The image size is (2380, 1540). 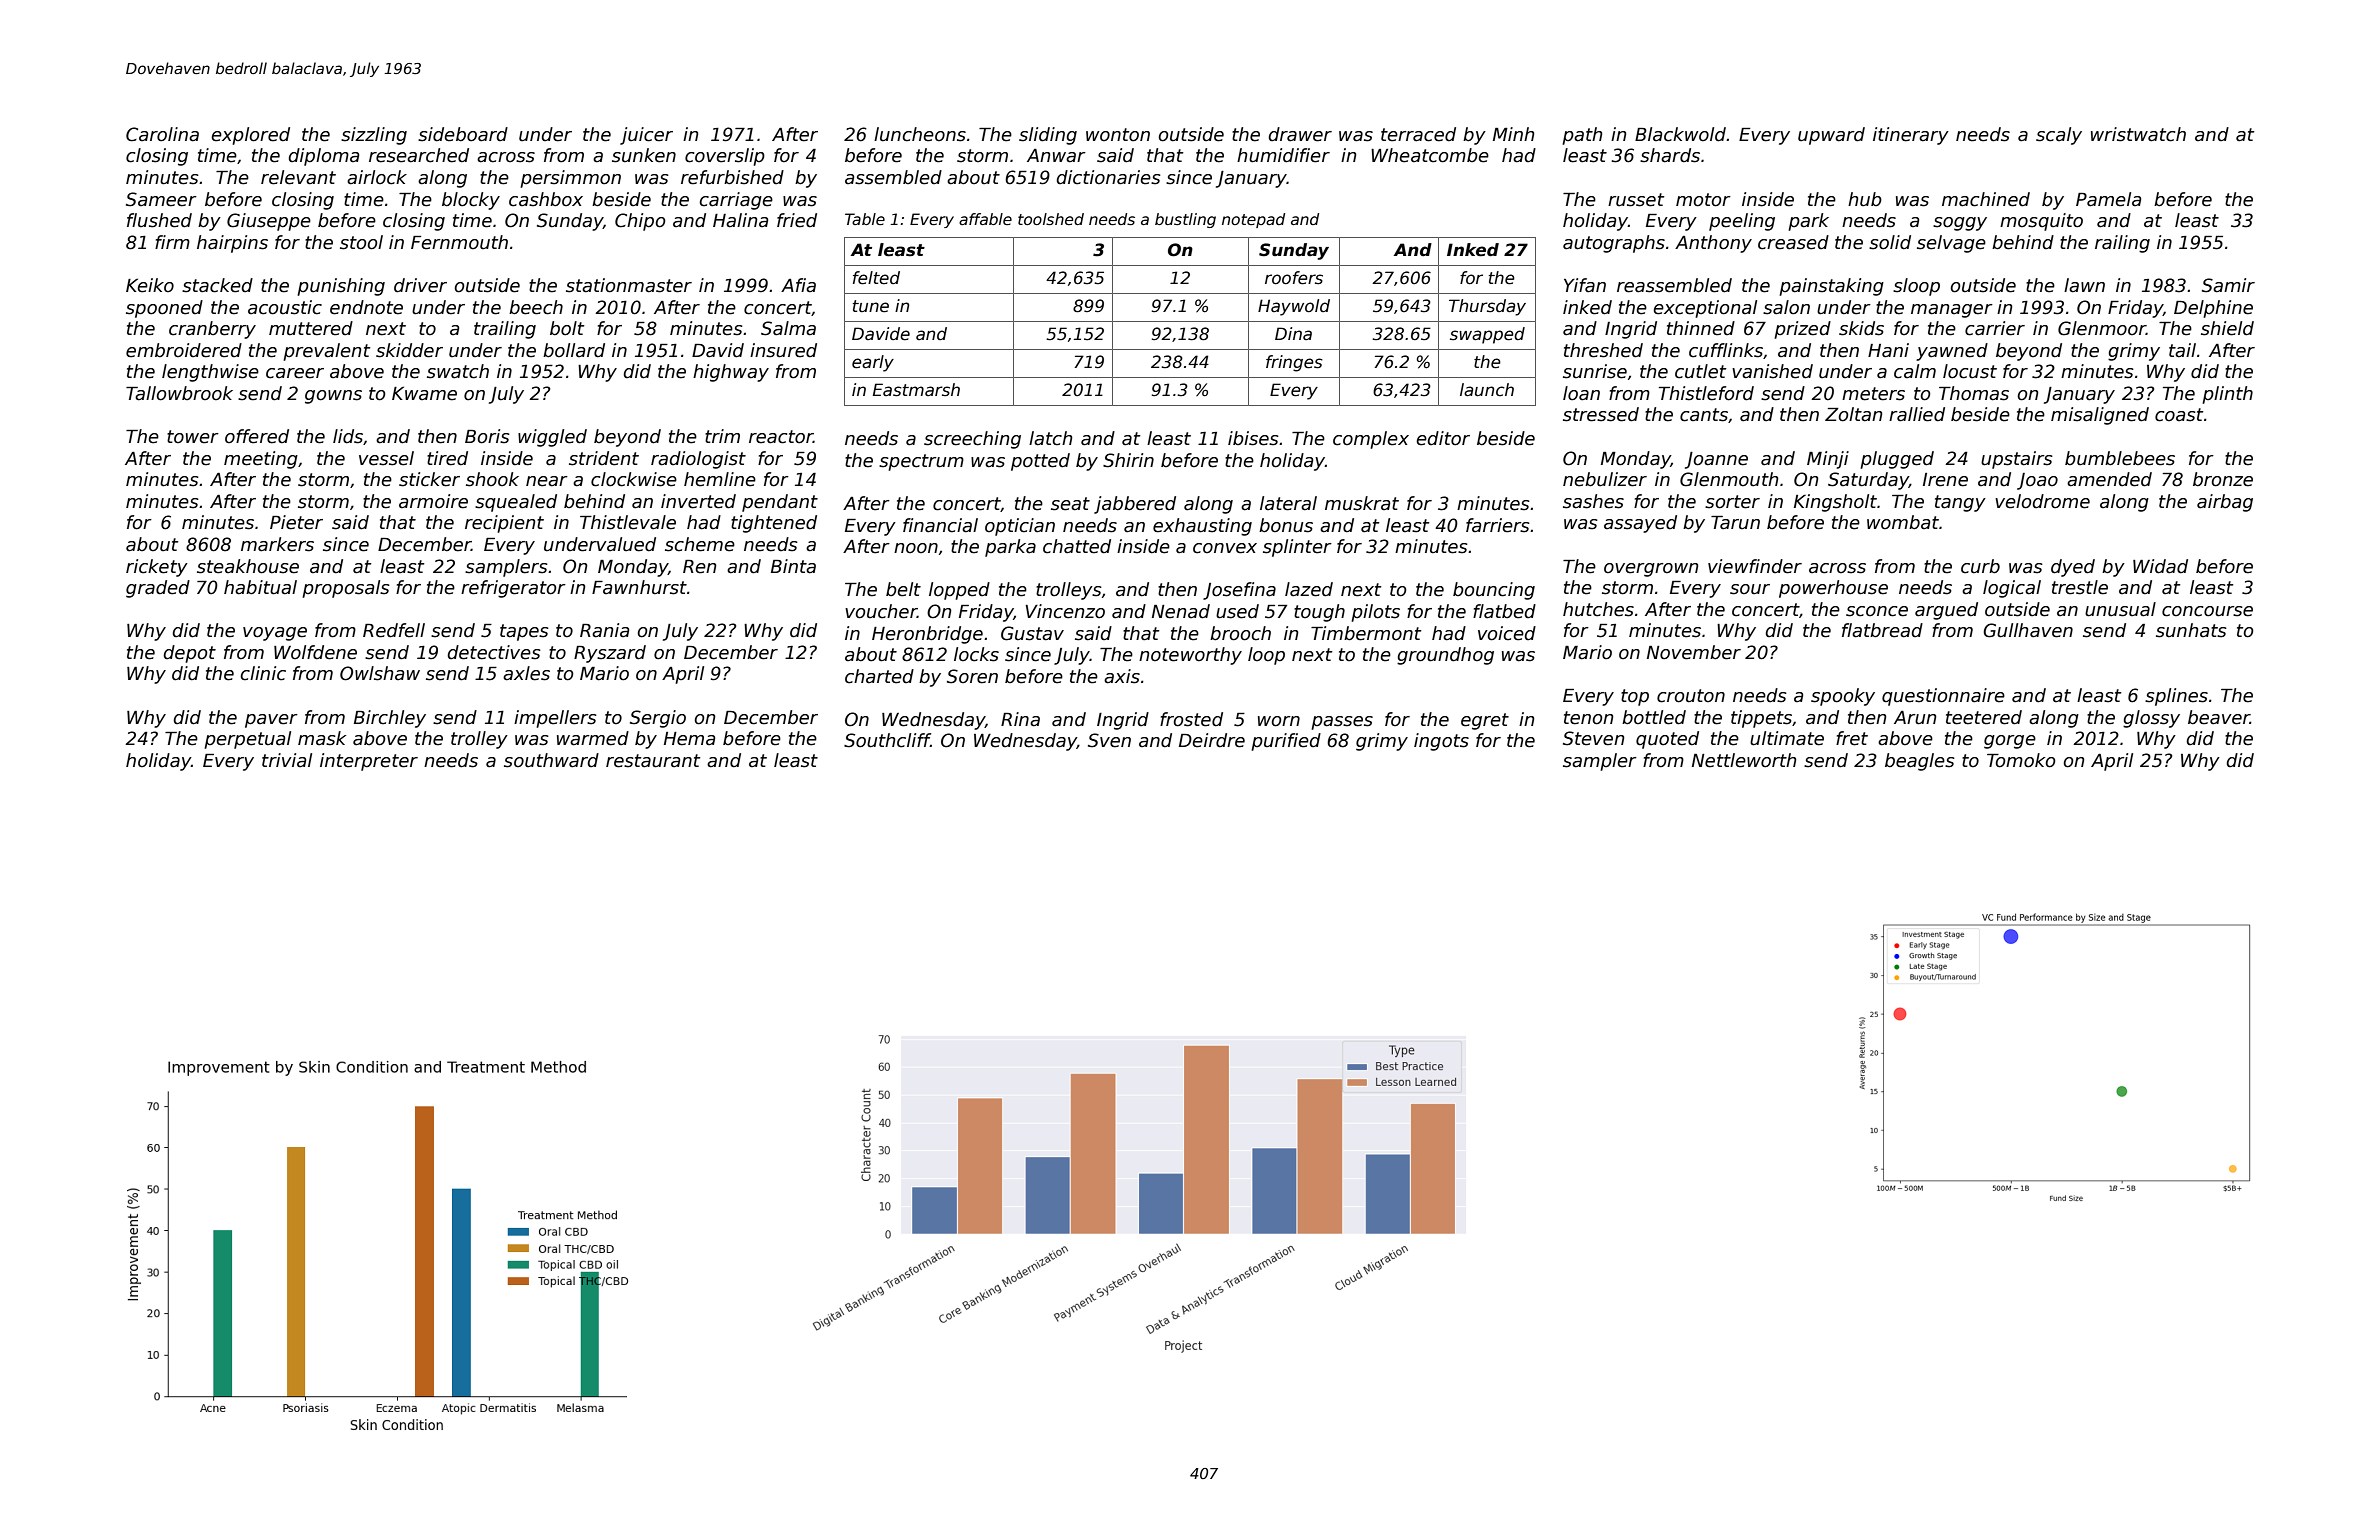 I want to click on notepad, so click(x=1253, y=220).
